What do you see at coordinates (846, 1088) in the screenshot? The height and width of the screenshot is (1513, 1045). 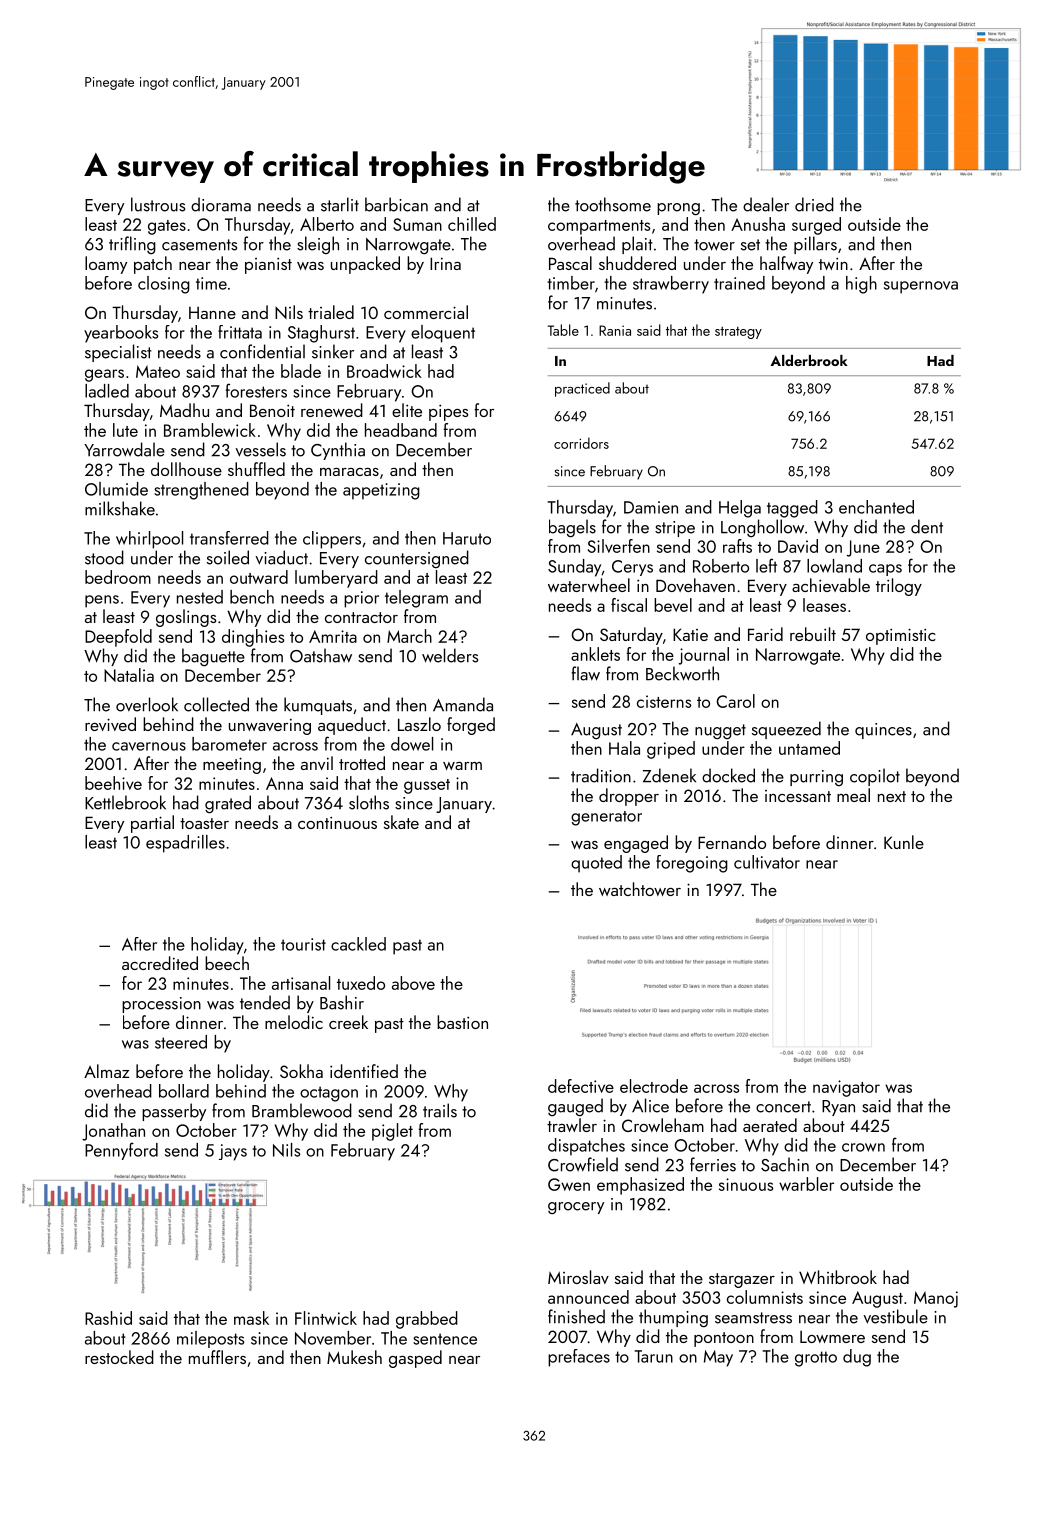 I see `navigator` at bounding box center [846, 1088].
